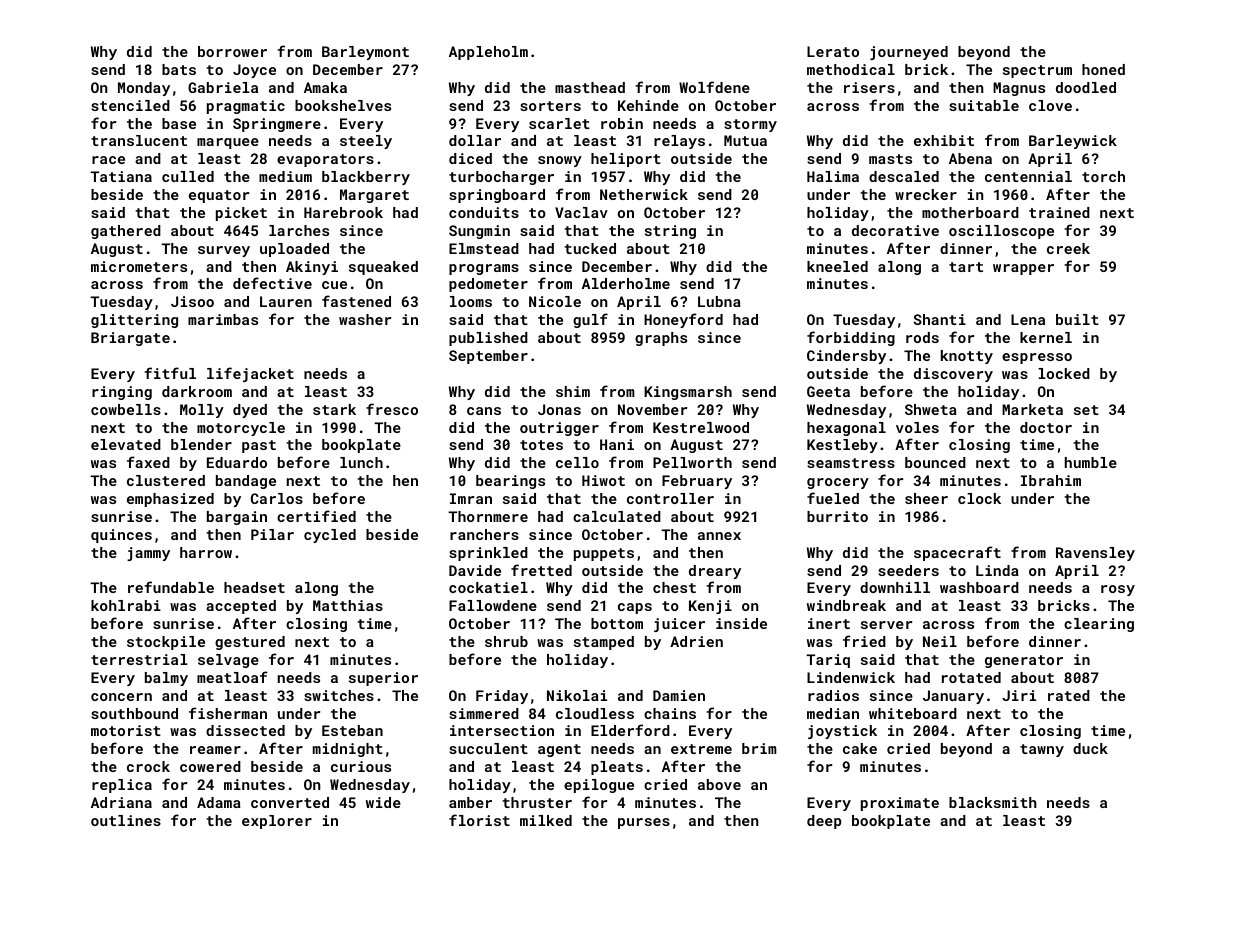 The image size is (1233, 952). I want to click on headset, so click(254, 587).
